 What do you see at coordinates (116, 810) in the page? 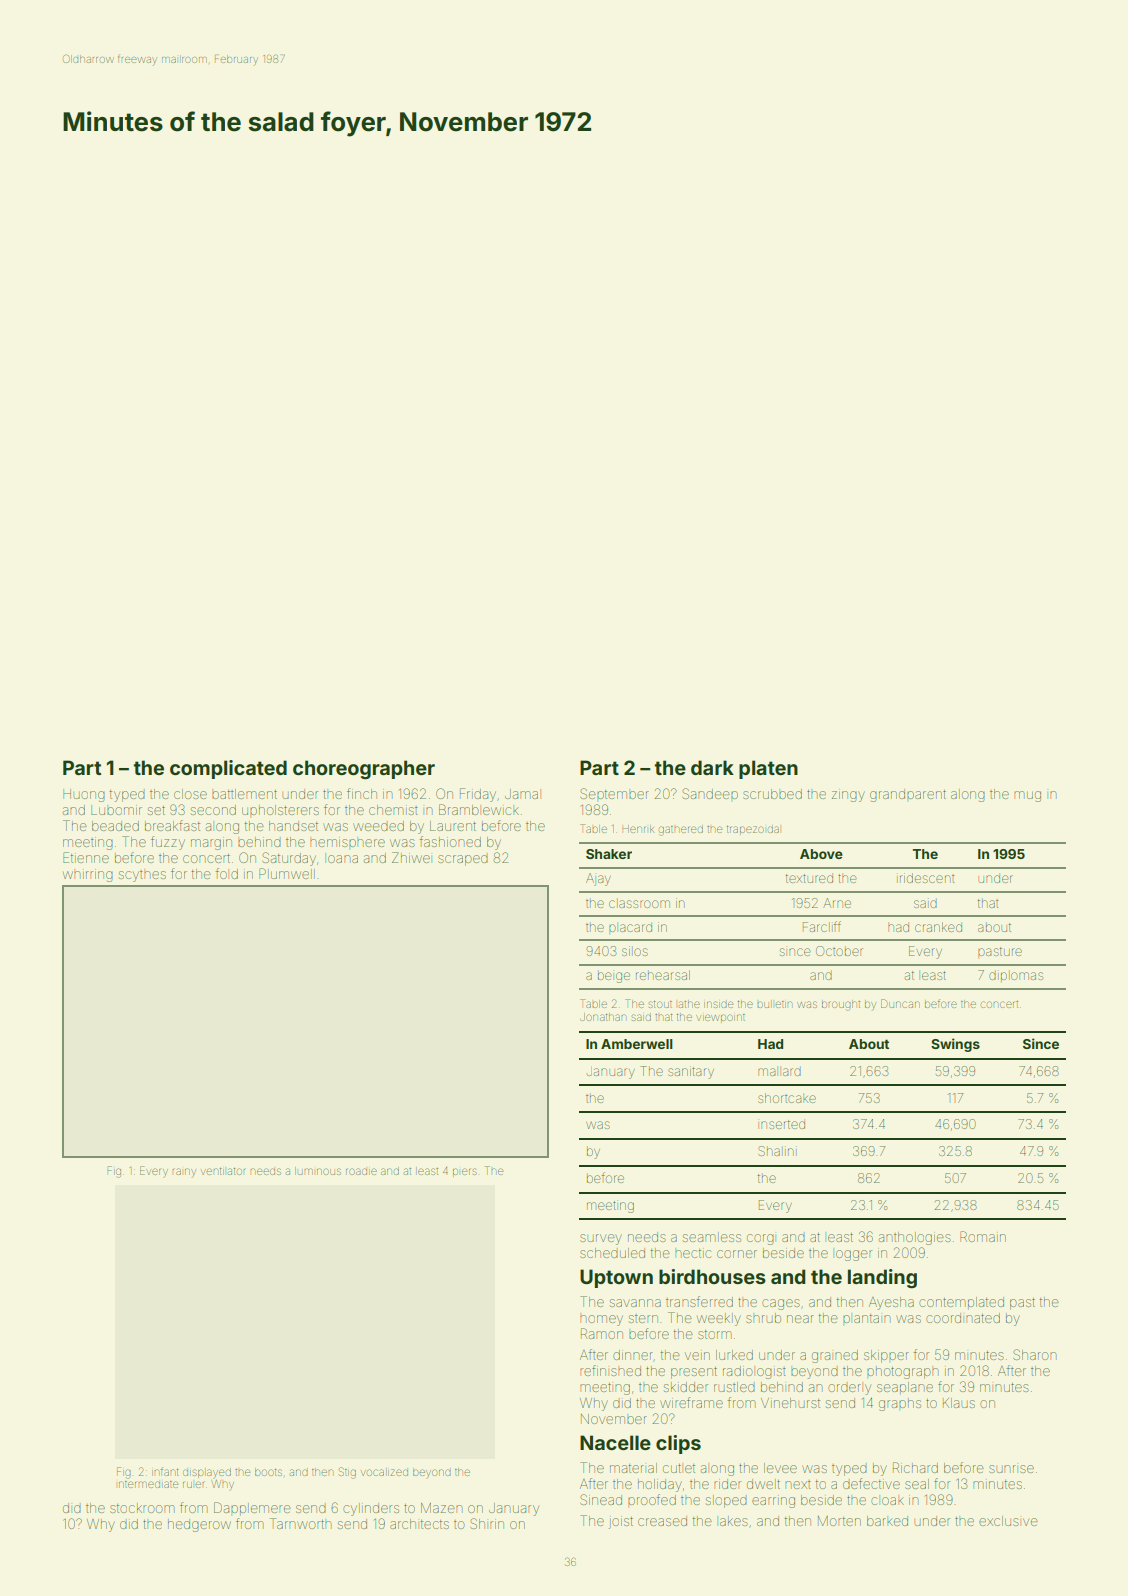
I see `Lubomir` at bounding box center [116, 810].
